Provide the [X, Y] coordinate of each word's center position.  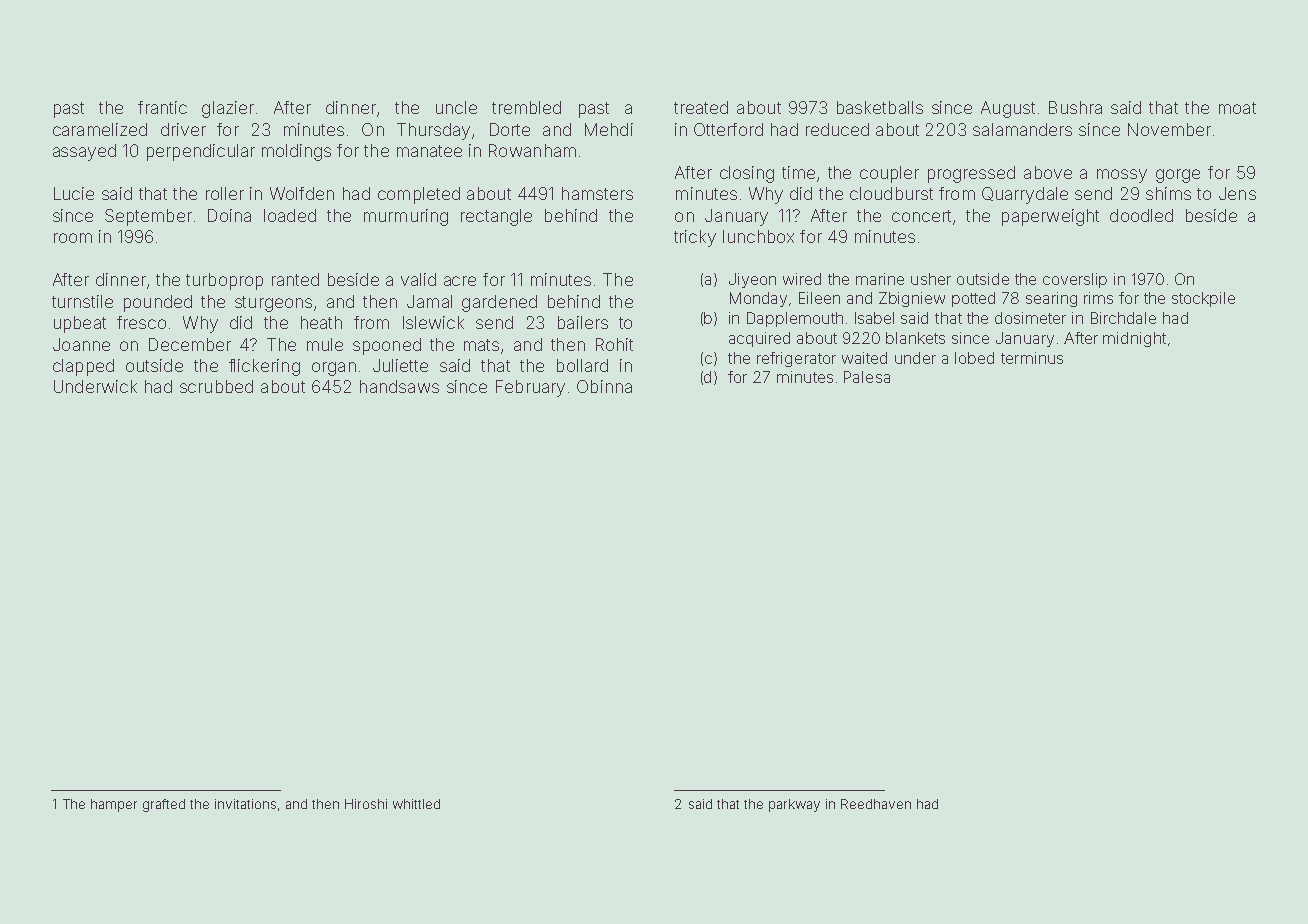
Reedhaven [876, 804]
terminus [1032, 358]
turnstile [82, 301]
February [530, 388]
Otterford [728, 129]
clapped [83, 367]
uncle [456, 107]
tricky [695, 238]
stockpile [1203, 299]
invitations [245, 804]
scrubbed [216, 386]
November [1169, 129]
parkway [794, 805]
